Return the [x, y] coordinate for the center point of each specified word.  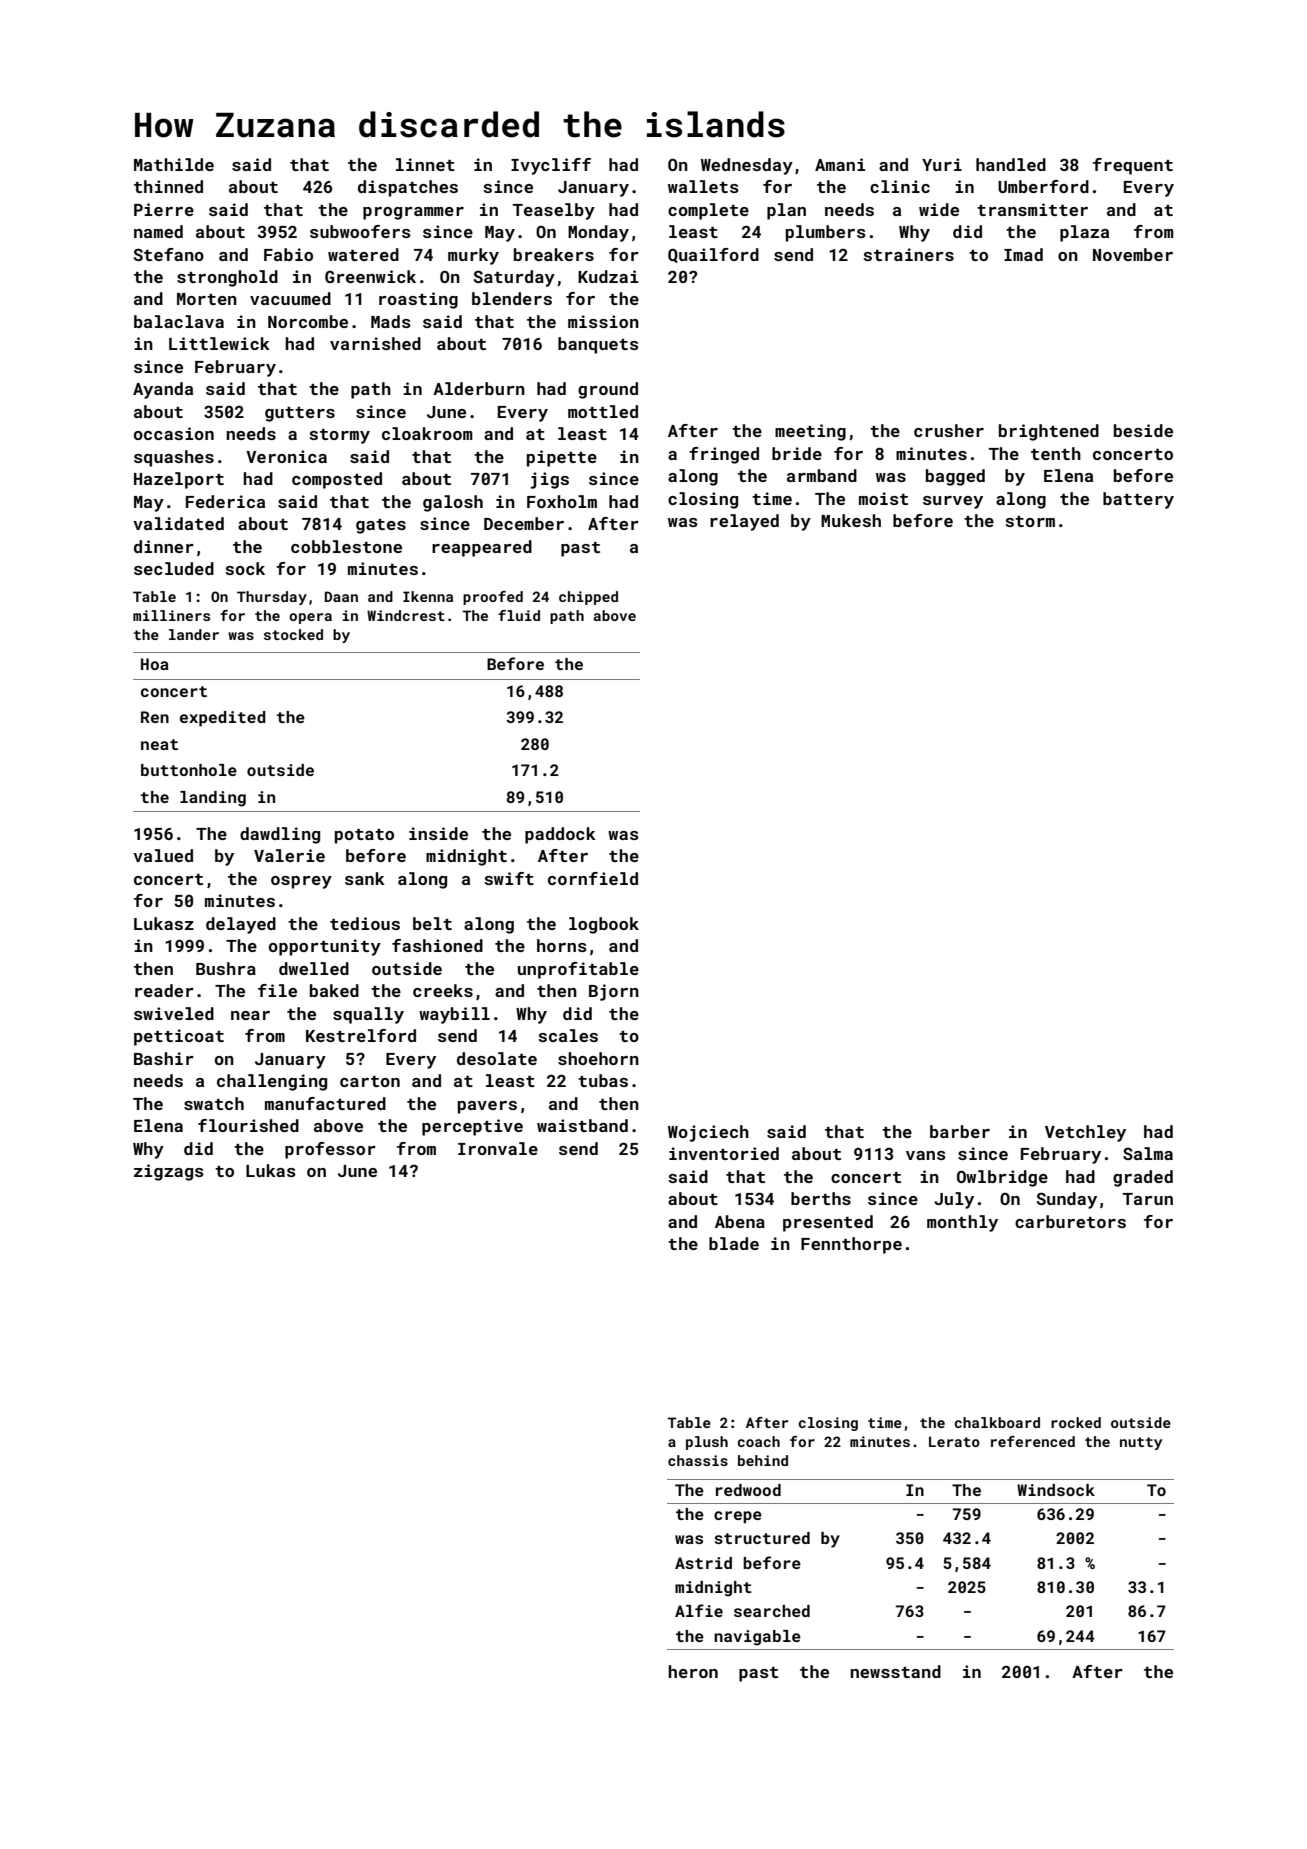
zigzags [169, 1172]
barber [960, 1131]
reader [164, 990]
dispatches [408, 188]
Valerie [289, 855]
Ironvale [498, 1148]
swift [509, 878]
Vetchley [1085, 1133]
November [1133, 254]
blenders [512, 298]
